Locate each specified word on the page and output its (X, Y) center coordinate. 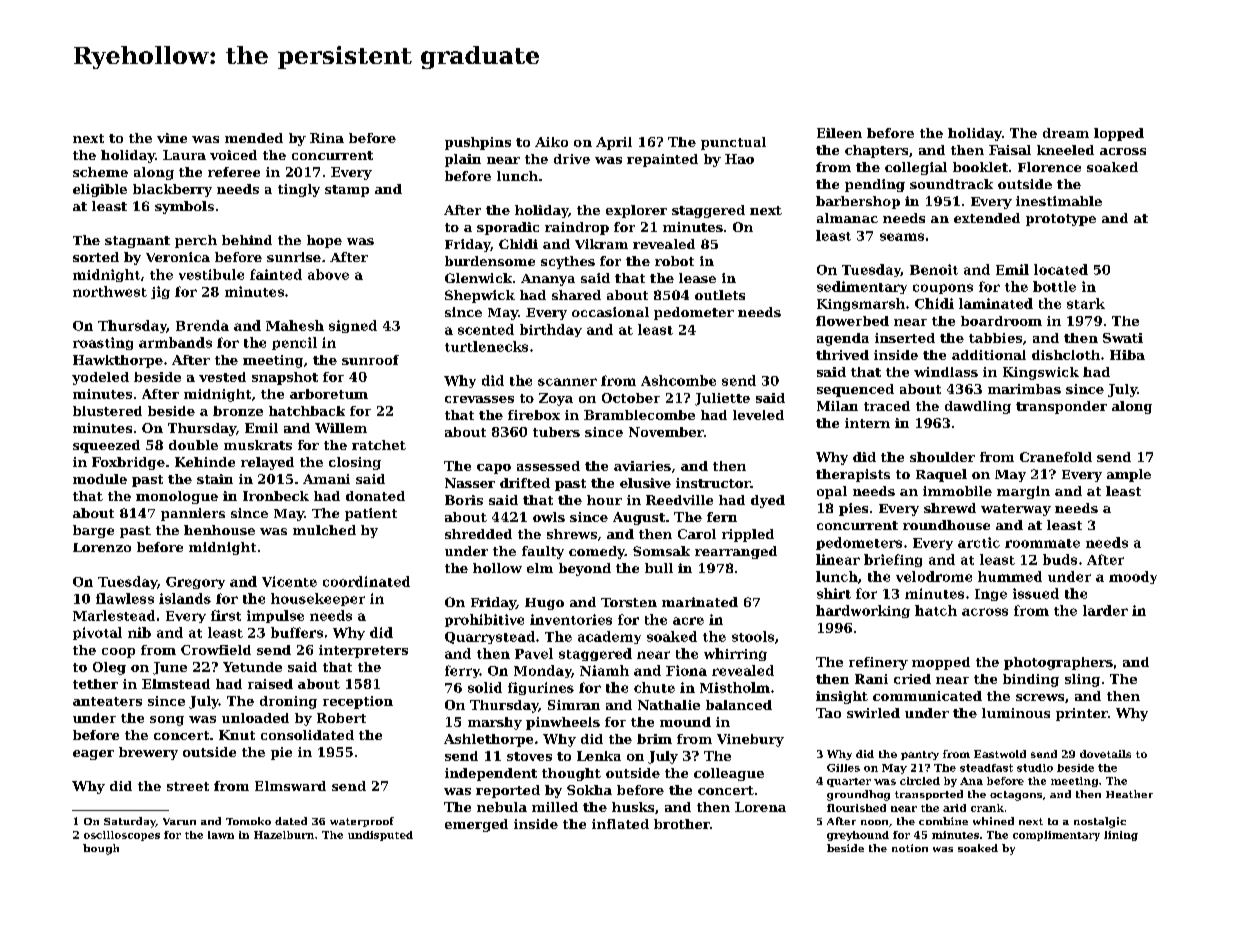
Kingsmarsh (861, 304)
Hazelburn (284, 835)
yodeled (100, 378)
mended (254, 138)
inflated (620, 824)
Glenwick (478, 278)
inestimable (1059, 201)
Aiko (551, 142)
